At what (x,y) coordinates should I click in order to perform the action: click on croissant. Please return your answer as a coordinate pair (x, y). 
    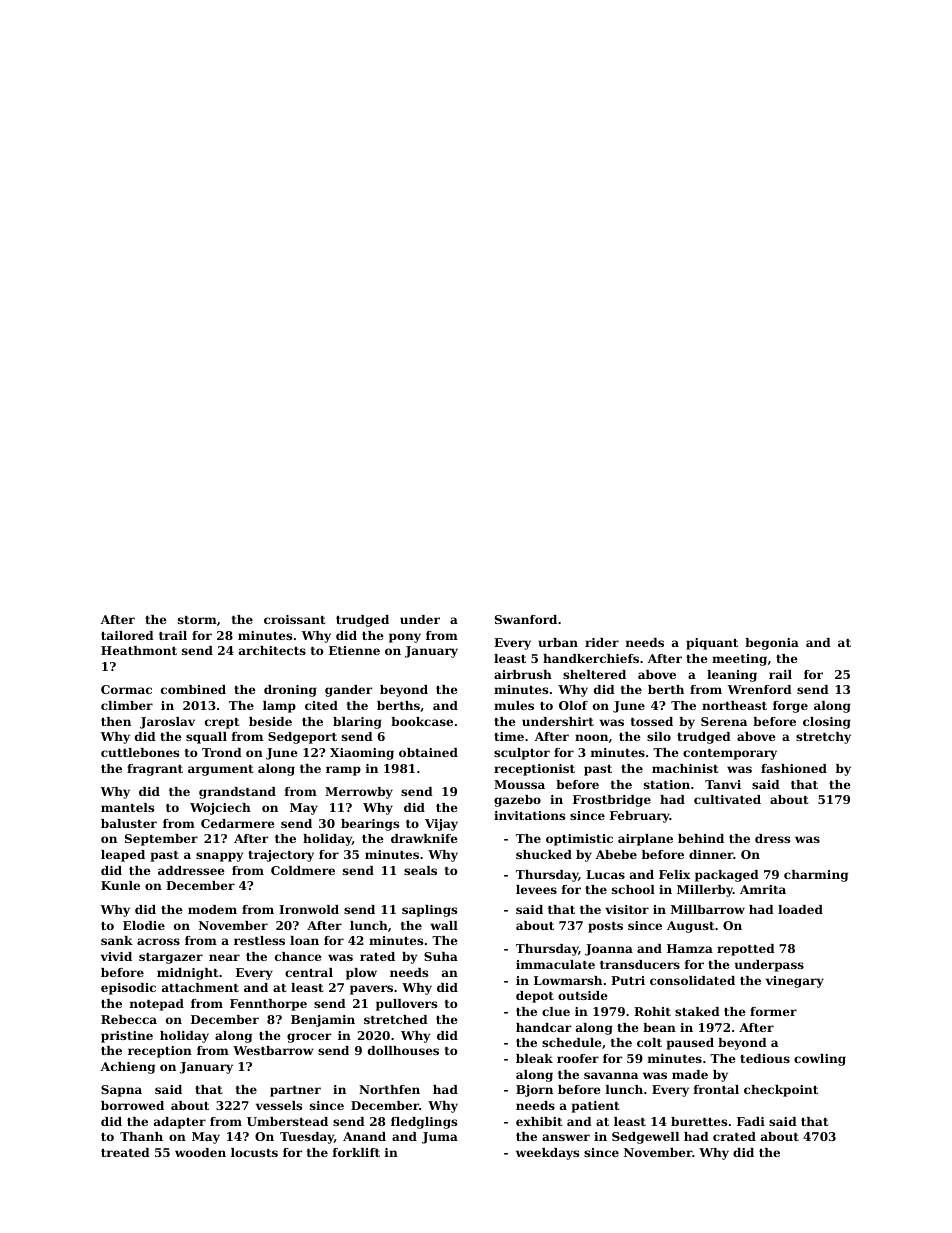
    Looking at the image, I should click on (295, 619).
